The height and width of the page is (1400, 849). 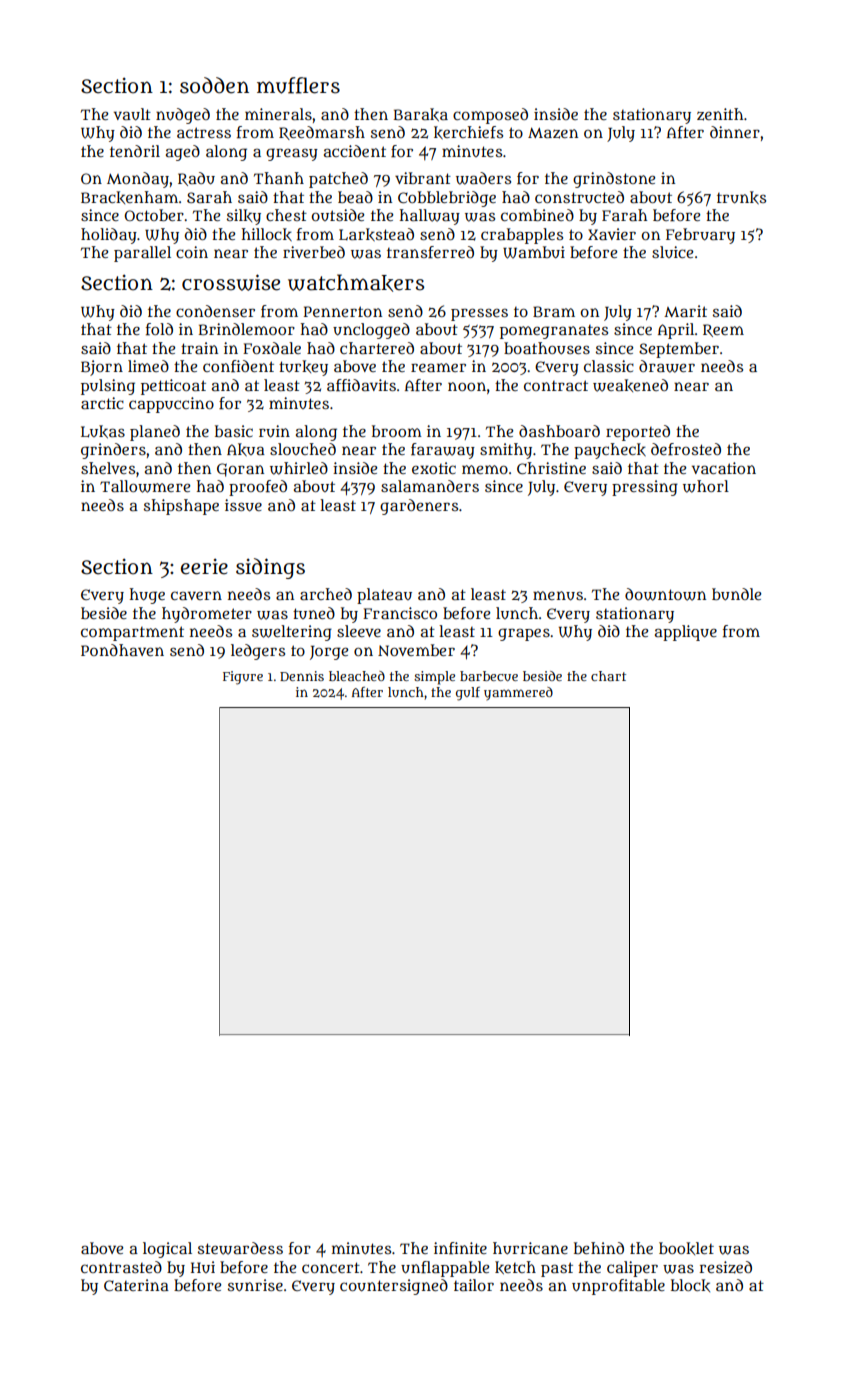 I want to click on reamer, so click(x=438, y=367).
